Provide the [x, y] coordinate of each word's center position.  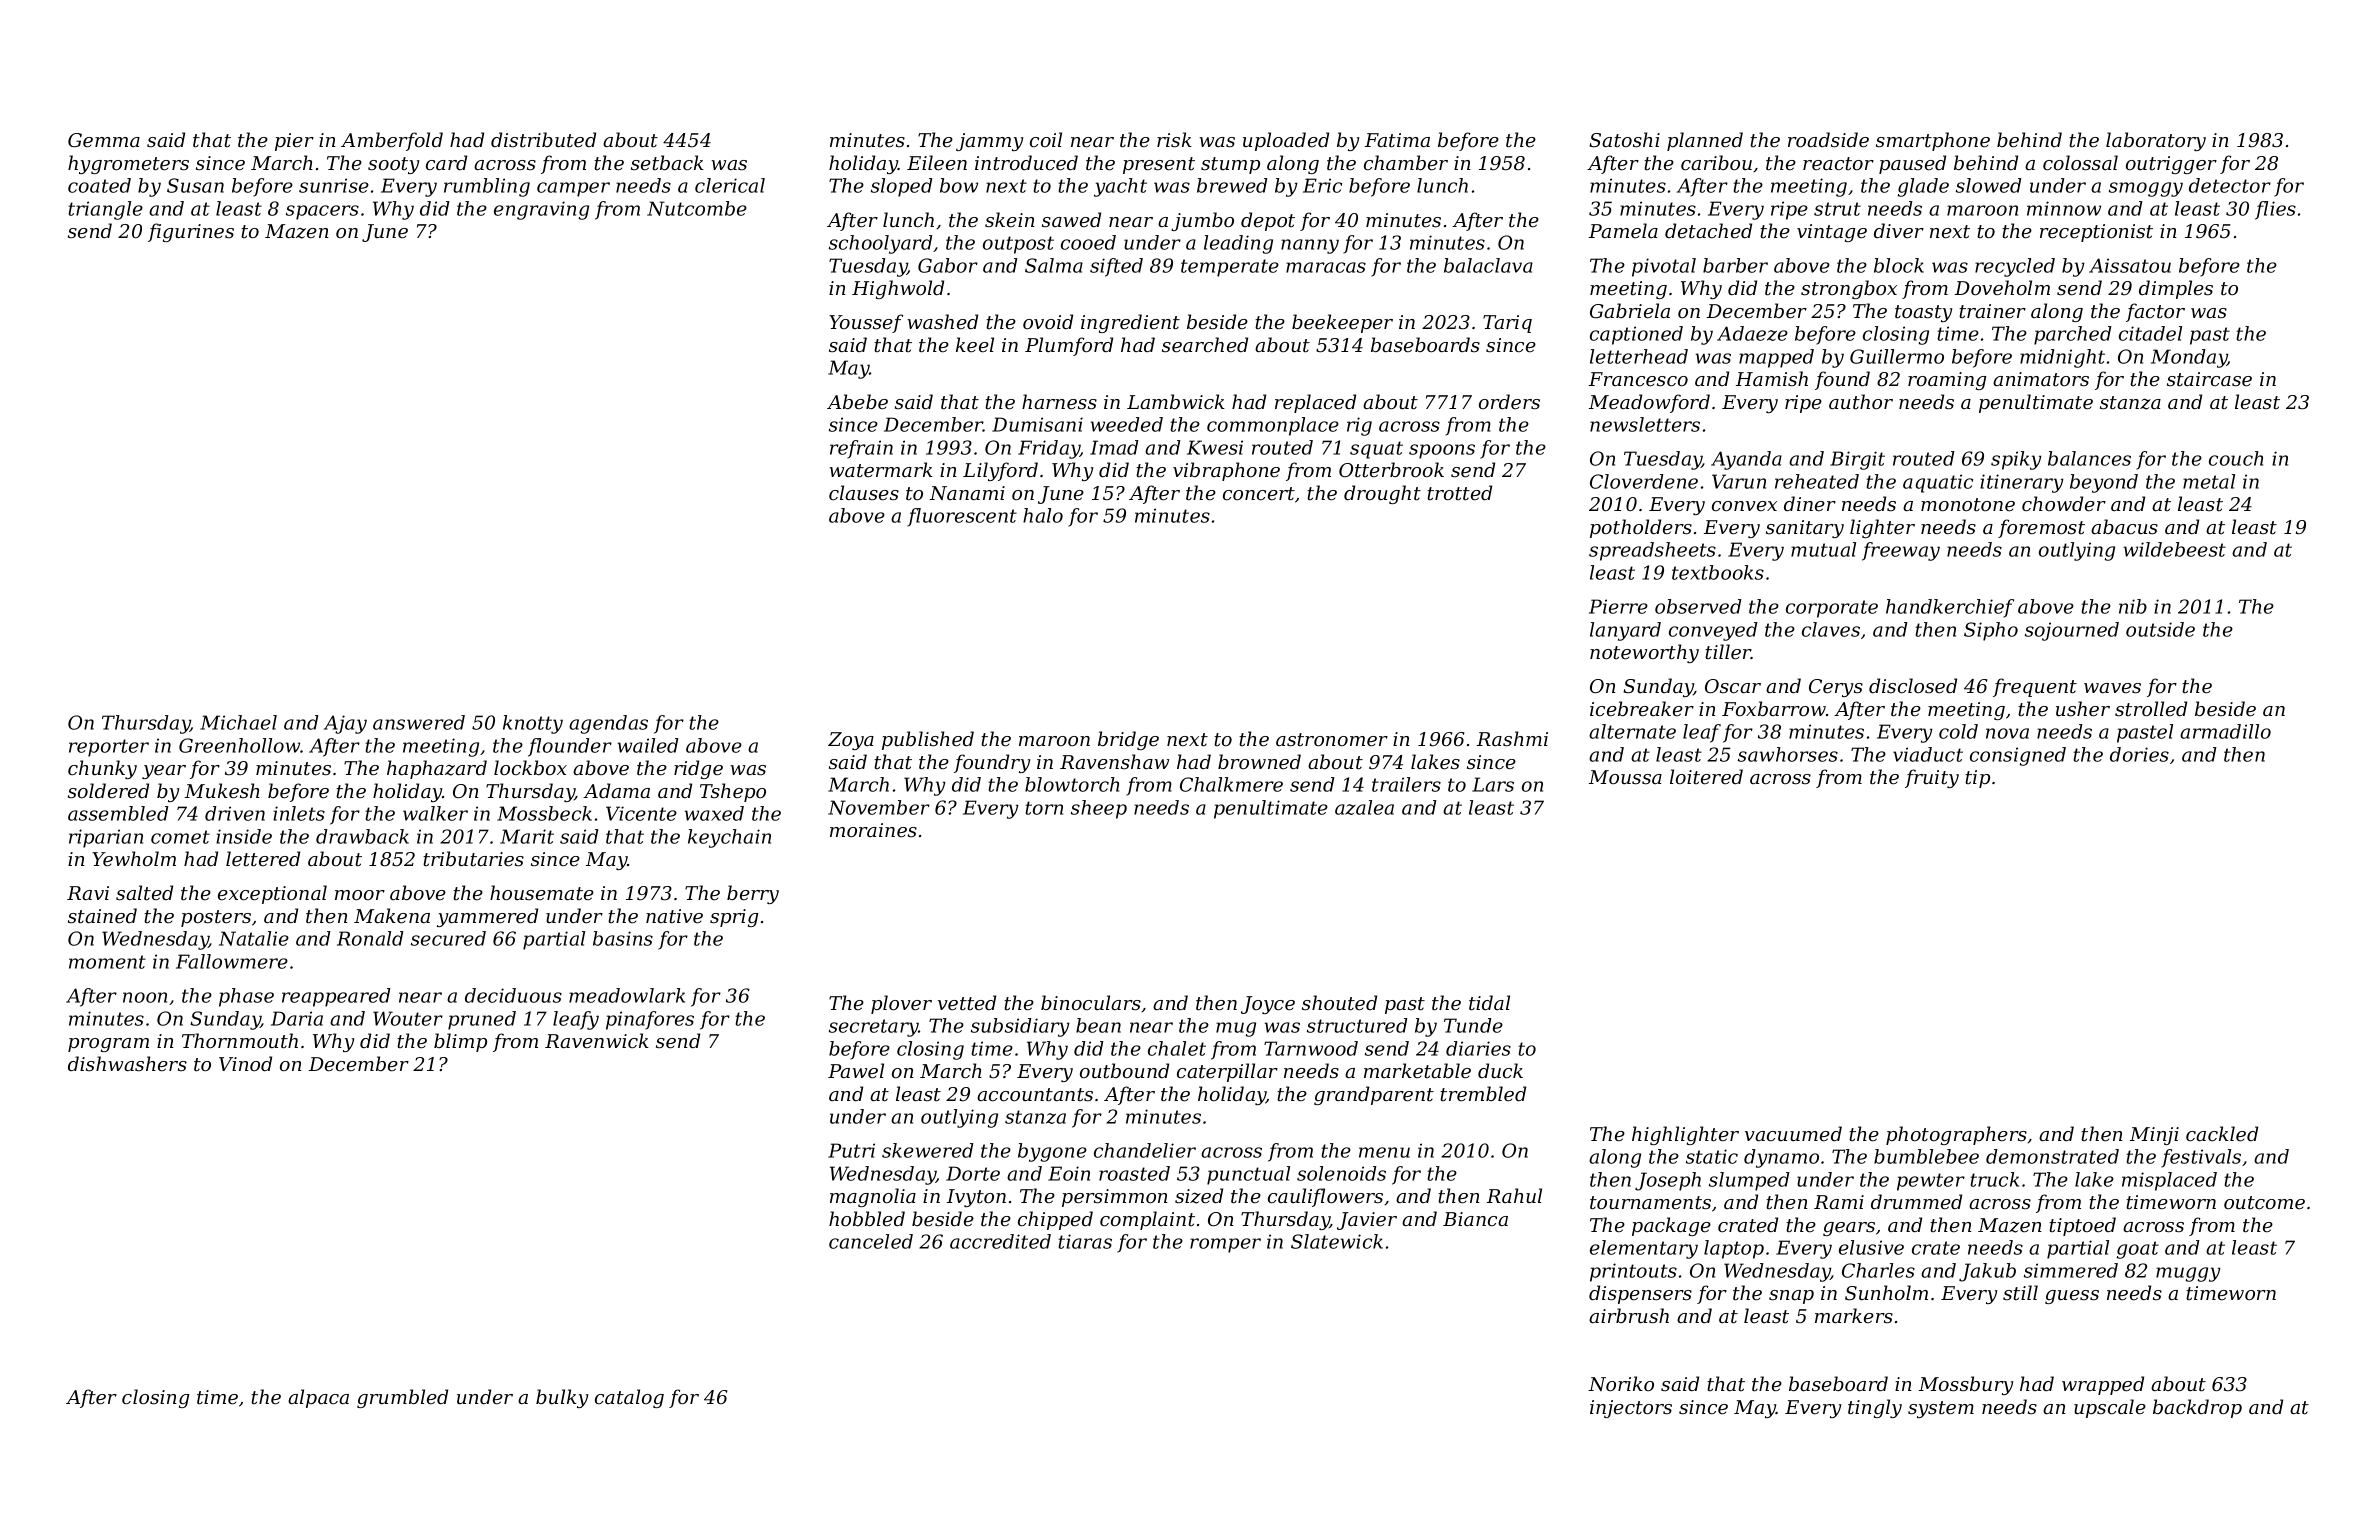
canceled [871, 1241]
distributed [543, 140]
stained [102, 916]
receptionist [2096, 233]
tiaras [1085, 1241]
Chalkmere [1231, 784]
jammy [990, 142]
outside [2160, 629]
